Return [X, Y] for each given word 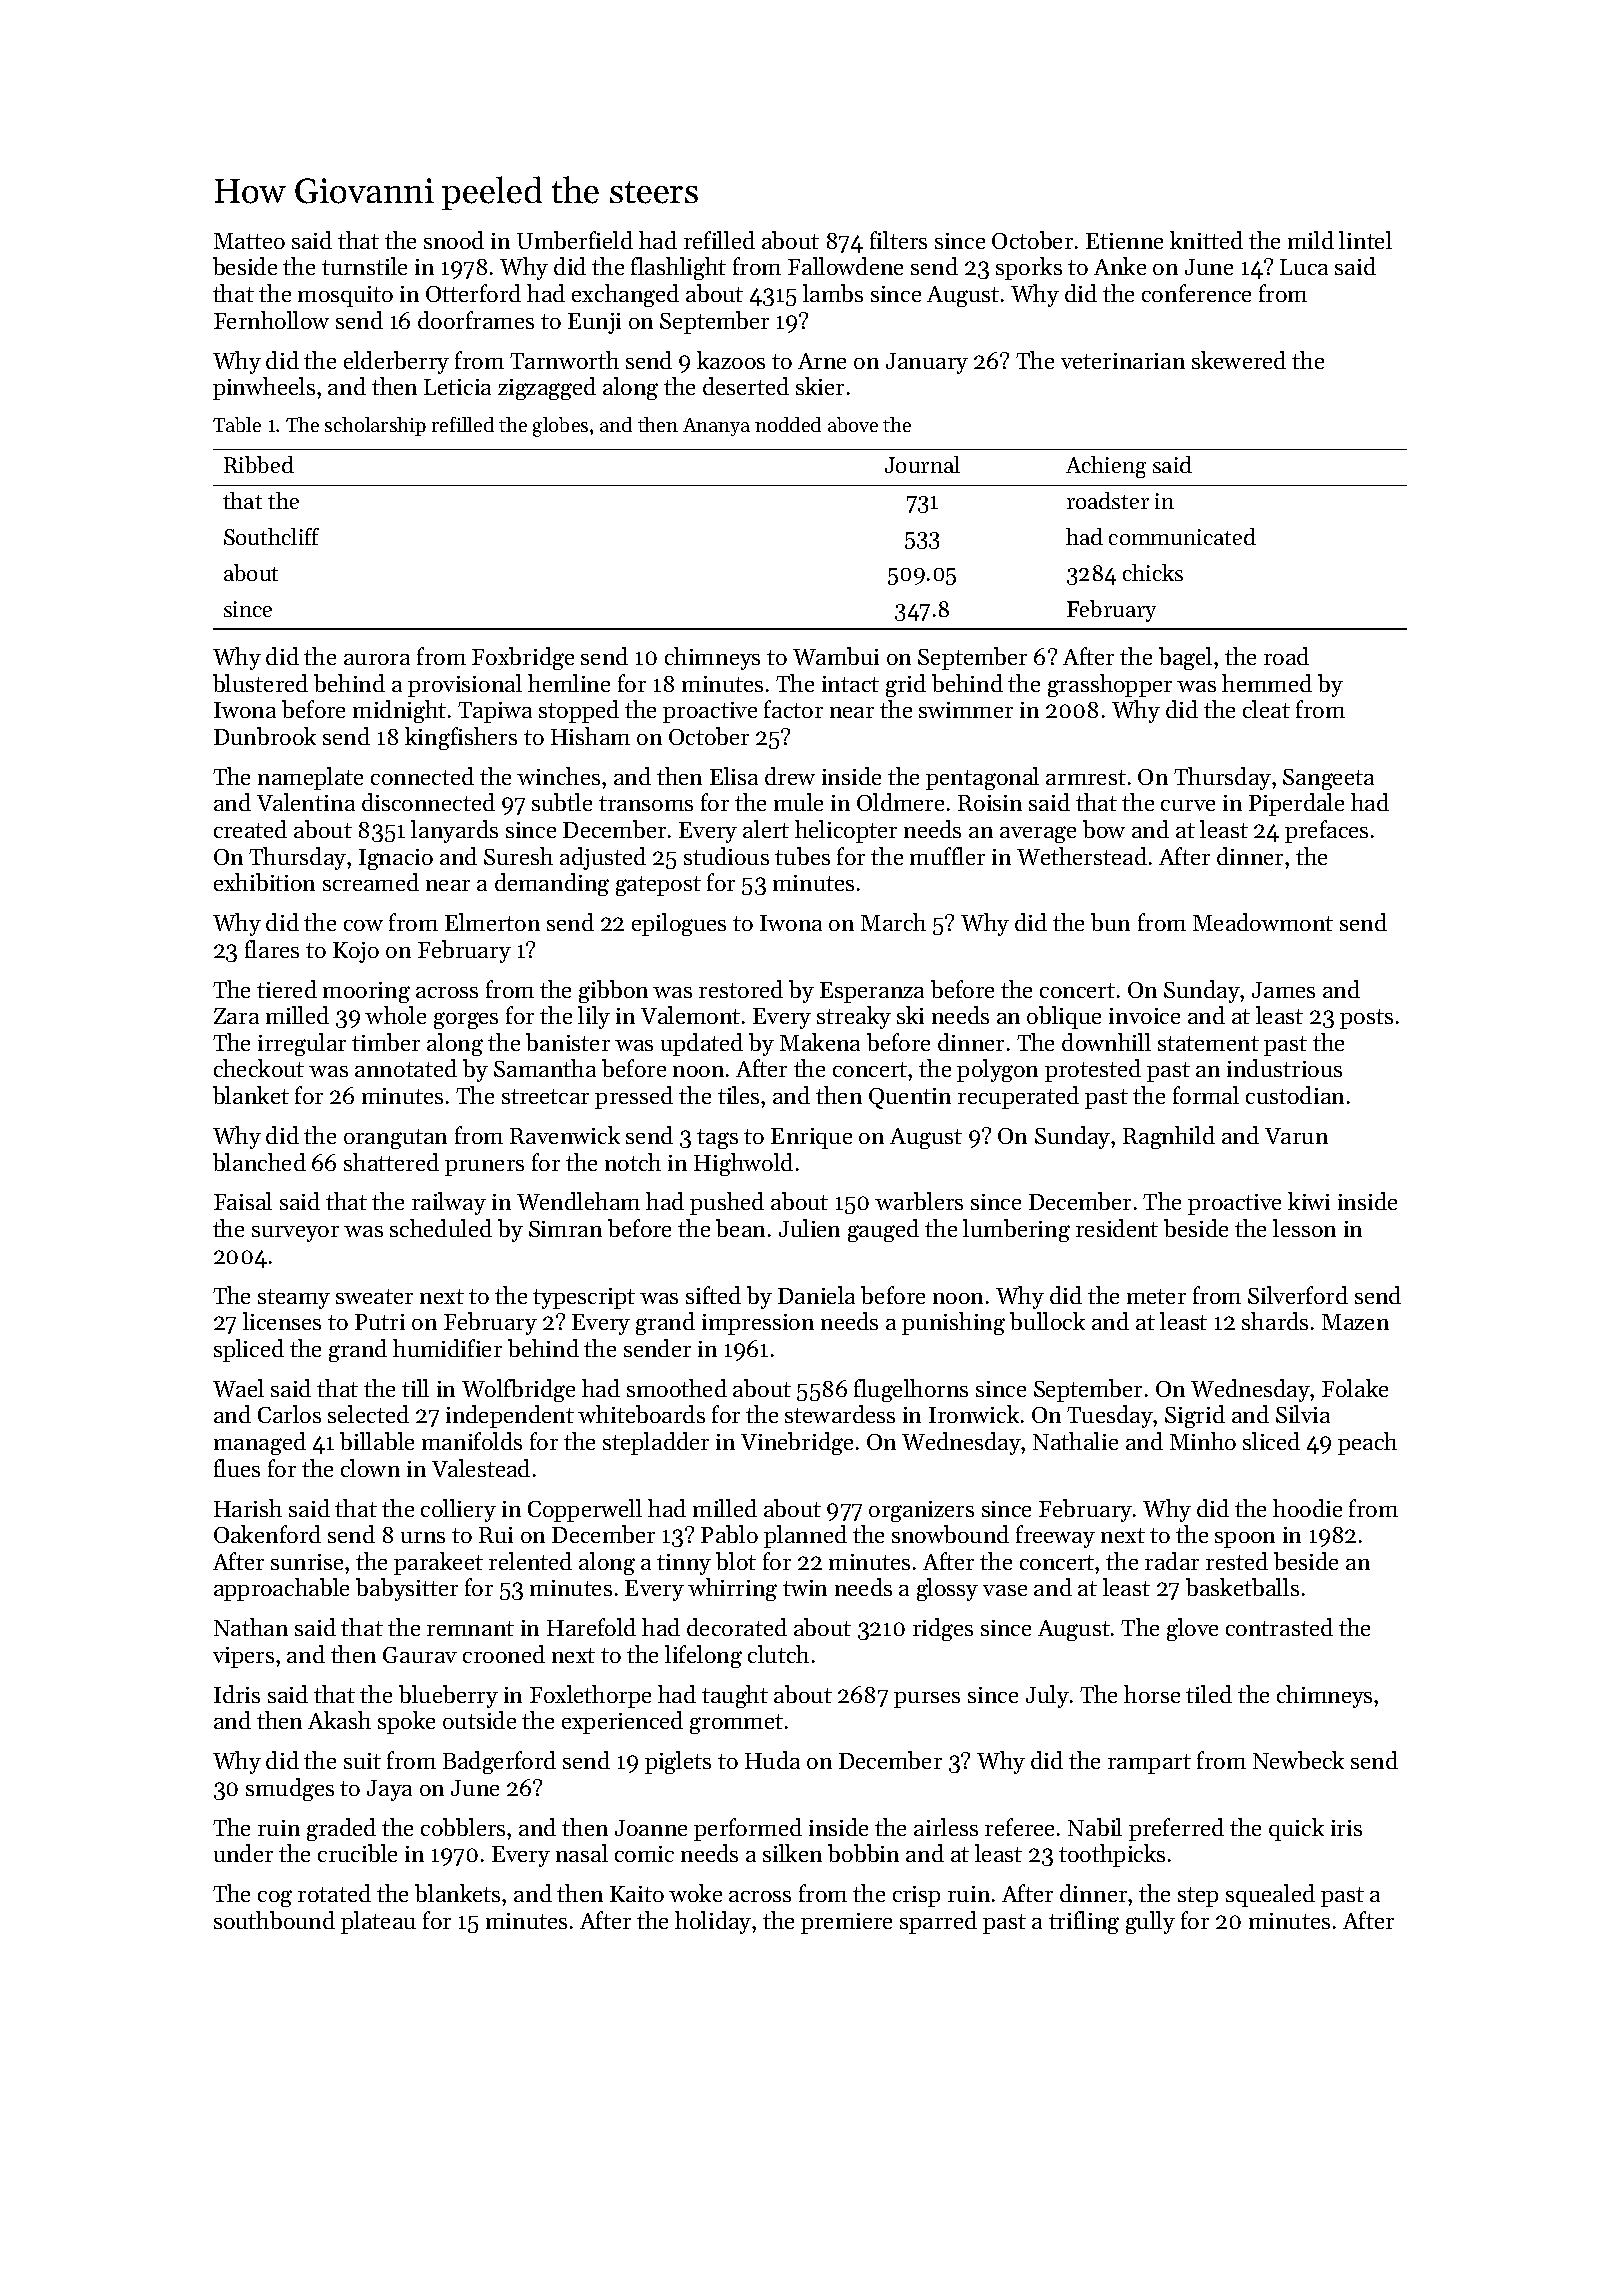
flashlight [678, 268]
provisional [465, 685]
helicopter [846, 831]
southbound [274, 1920]
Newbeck [1298, 1760]
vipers [243, 1657]
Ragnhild [1169, 1137]
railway [449, 1203]
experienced [622, 1722]
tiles [738, 1095]
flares [272, 949]
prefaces [1326, 831]
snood [454, 240]
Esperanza [872, 992]
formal [1206, 1095]
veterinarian [1123, 361]
